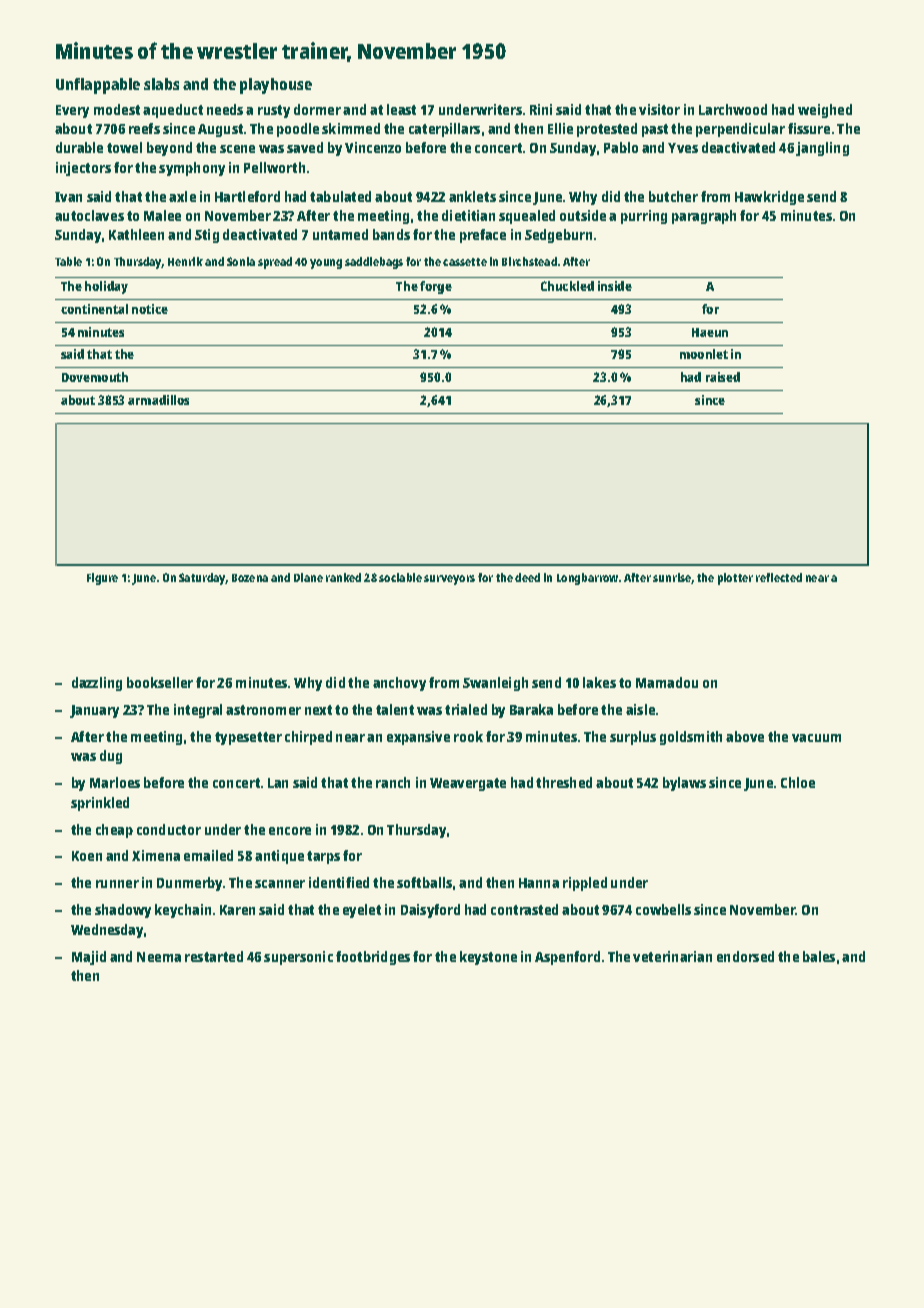 Image resolution: width=924 pixels, height=1308 pixels. I want to click on reflected, so click(779, 577).
